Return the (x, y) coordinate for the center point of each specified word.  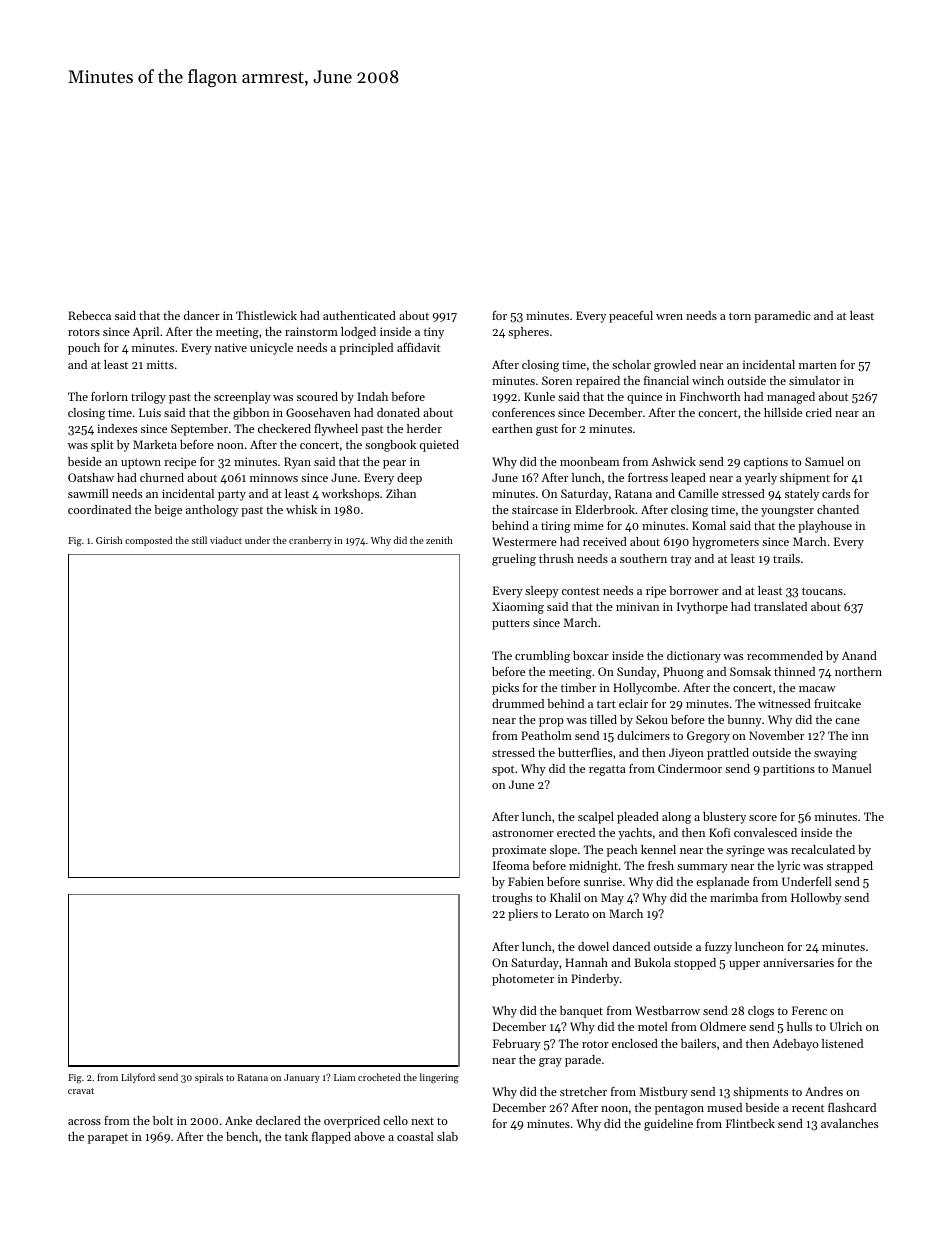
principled (366, 349)
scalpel (596, 818)
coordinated (99, 509)
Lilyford (138, 1078)
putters (511, 624)
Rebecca (89, 315)
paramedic (782, 317)
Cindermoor (690, 768)
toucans (822, 591)
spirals (209, 1078)
